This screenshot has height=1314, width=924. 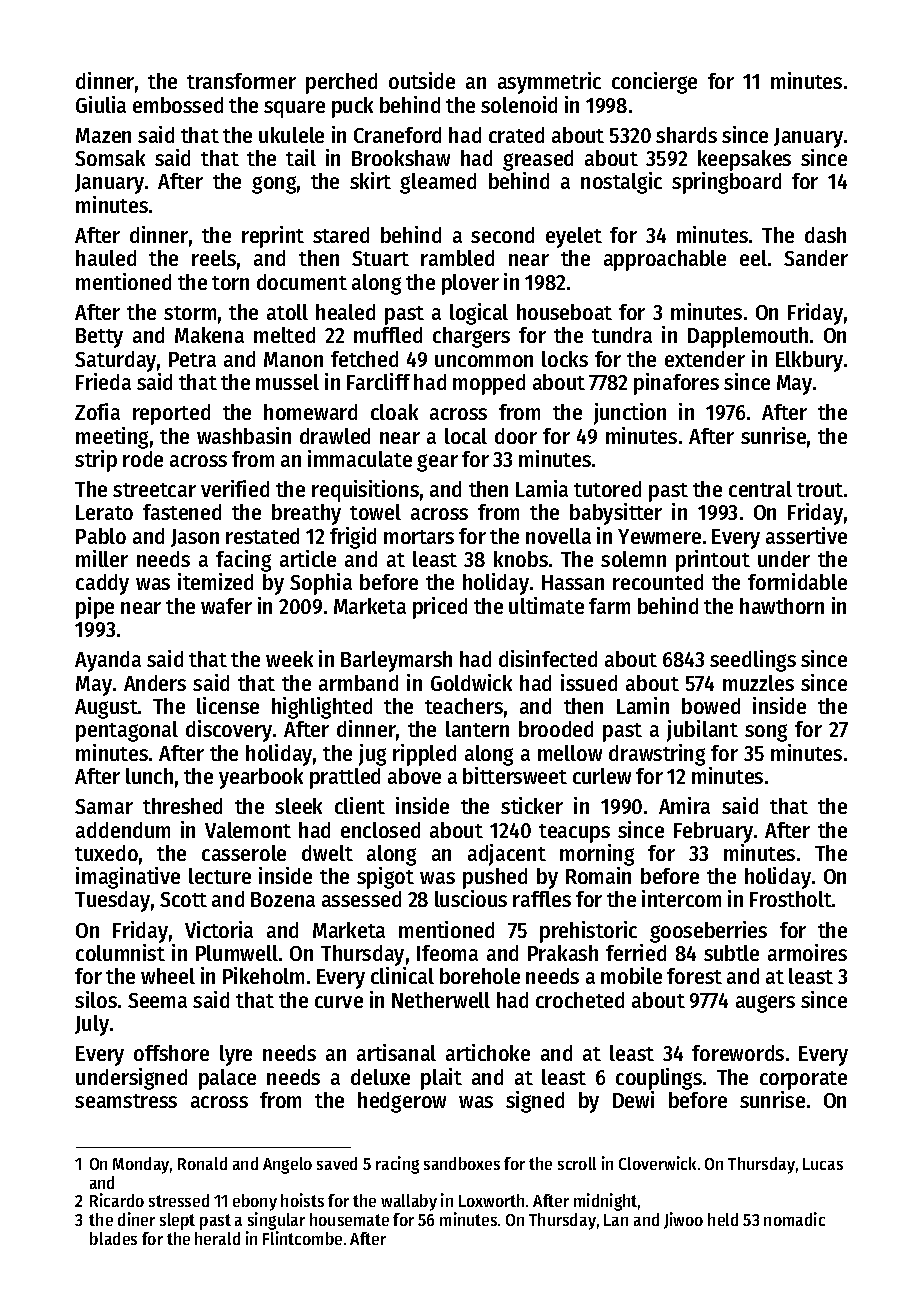 What do you see at coordinates (744, 160) in the screenshot?
I see `keepsakes` at bounding box center [744, 160].
